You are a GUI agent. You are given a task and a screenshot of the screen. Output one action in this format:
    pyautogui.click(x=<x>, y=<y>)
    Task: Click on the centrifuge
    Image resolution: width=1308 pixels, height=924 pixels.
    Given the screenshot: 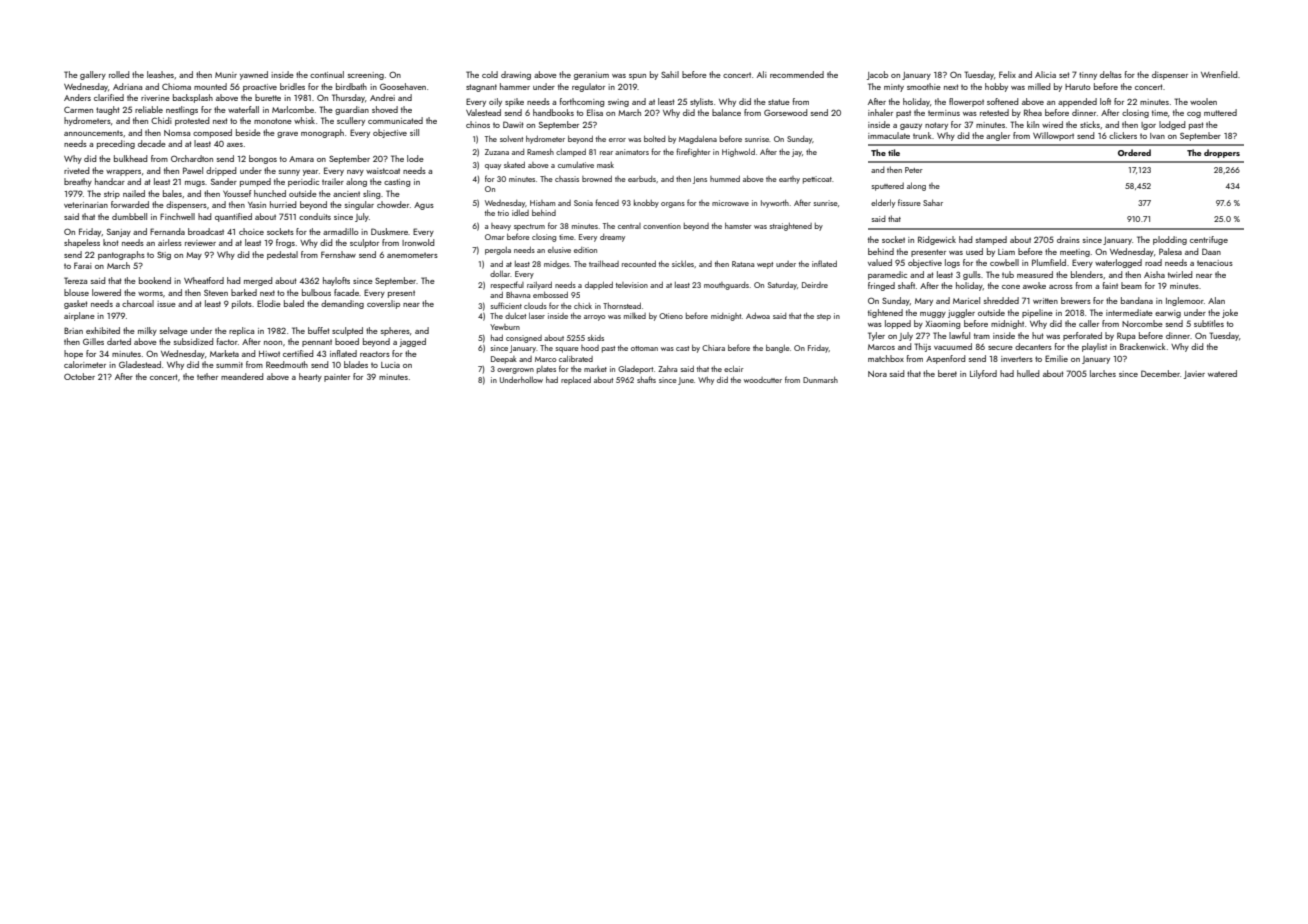 What is the action you would take?
    pyautogui.click(x=1209, y=240)
